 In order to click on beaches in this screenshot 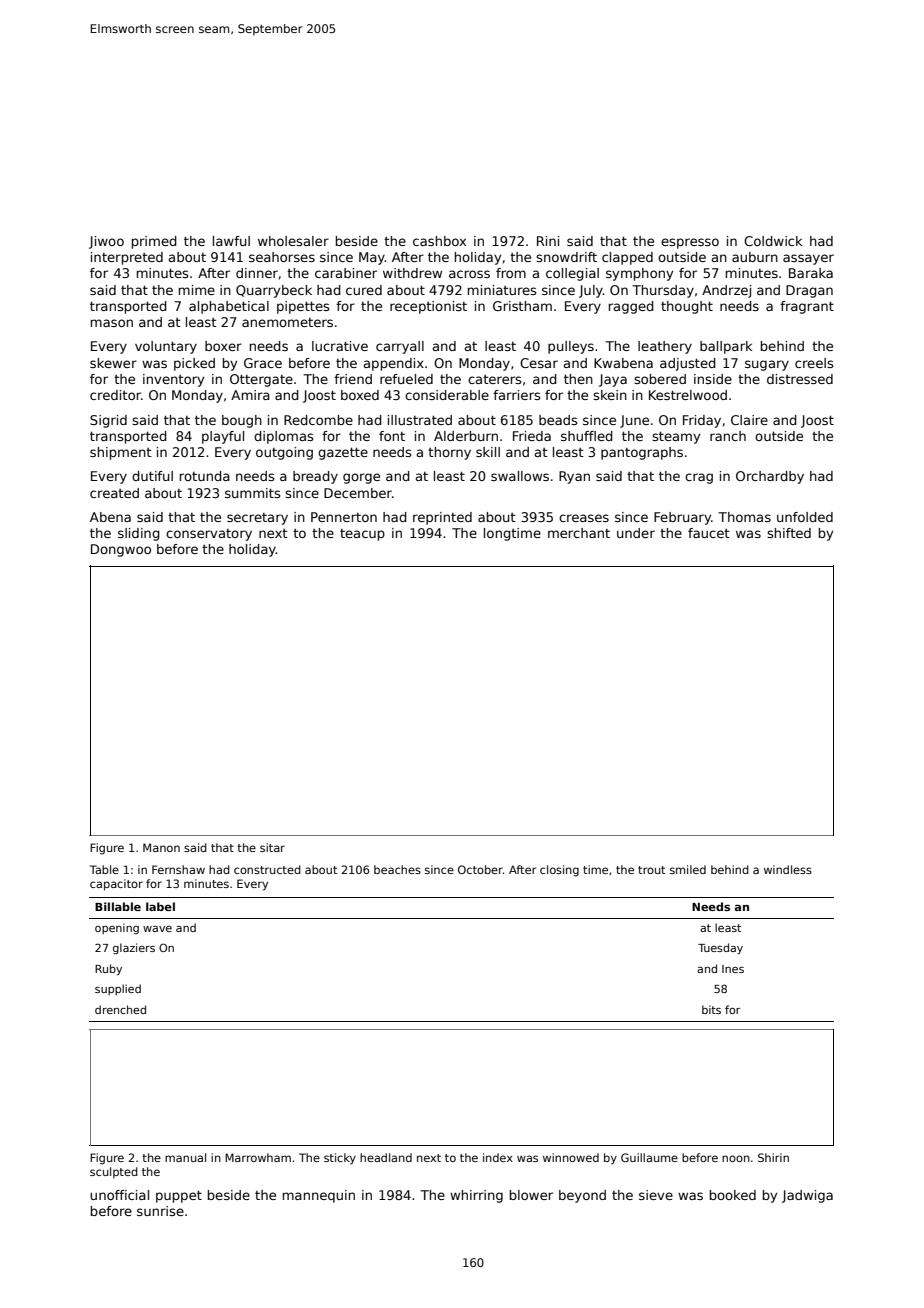, I will do `click(397, 869)`.
